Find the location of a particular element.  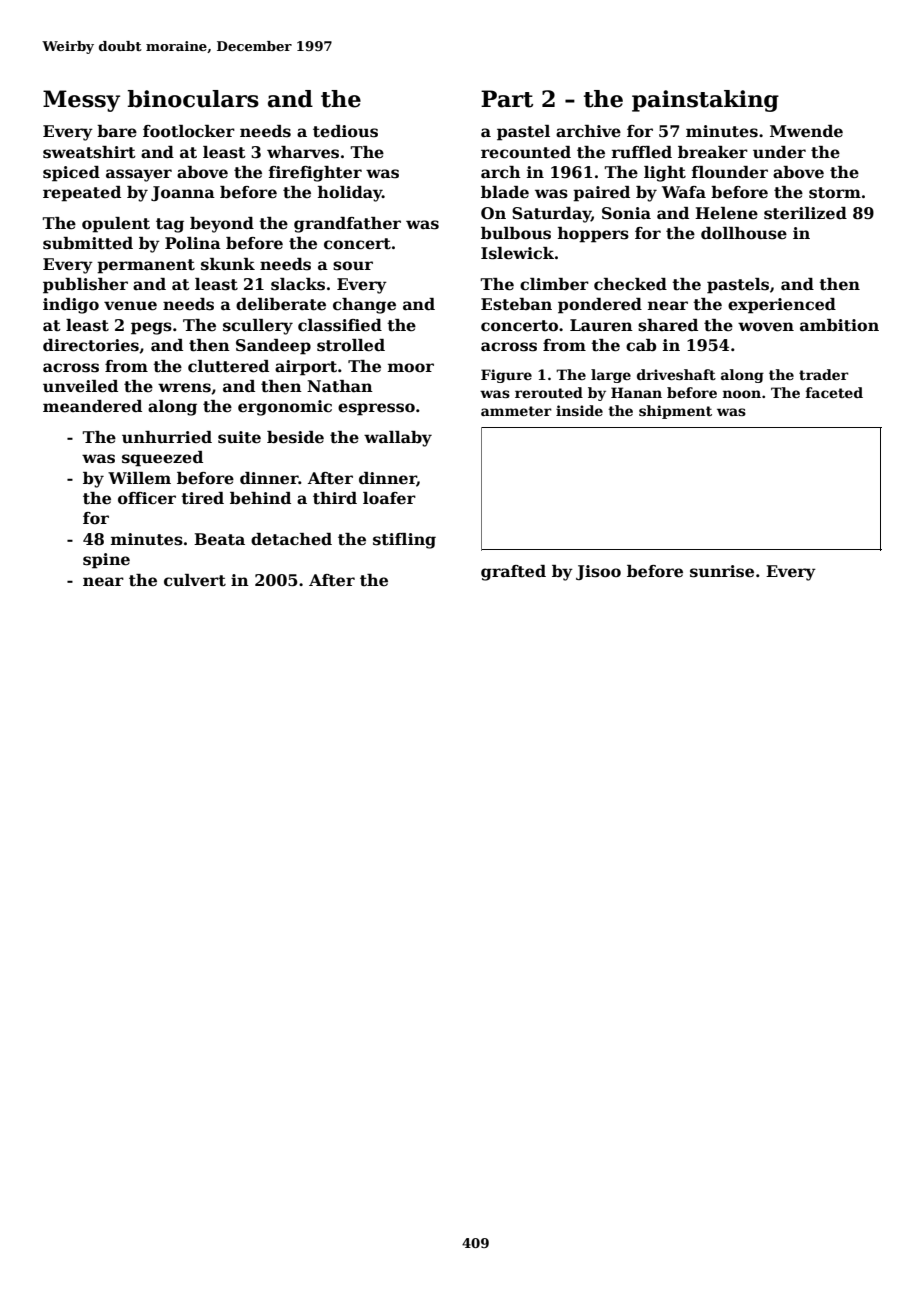

shipment is located at coordinates (675, 412).
